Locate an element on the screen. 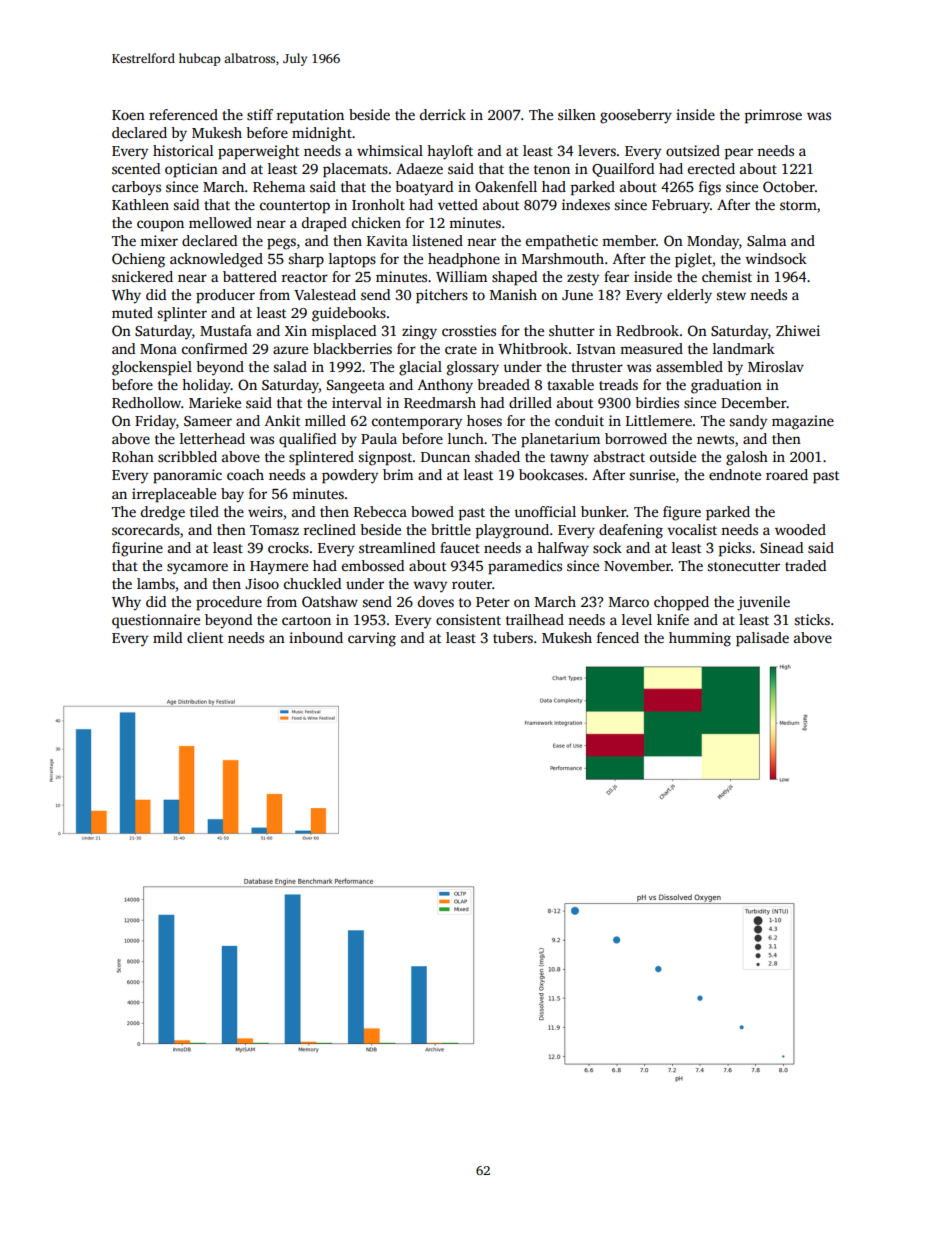 The height and width of the screenshot is (1233, 952). primrose is located at coordinates (773, 116).
